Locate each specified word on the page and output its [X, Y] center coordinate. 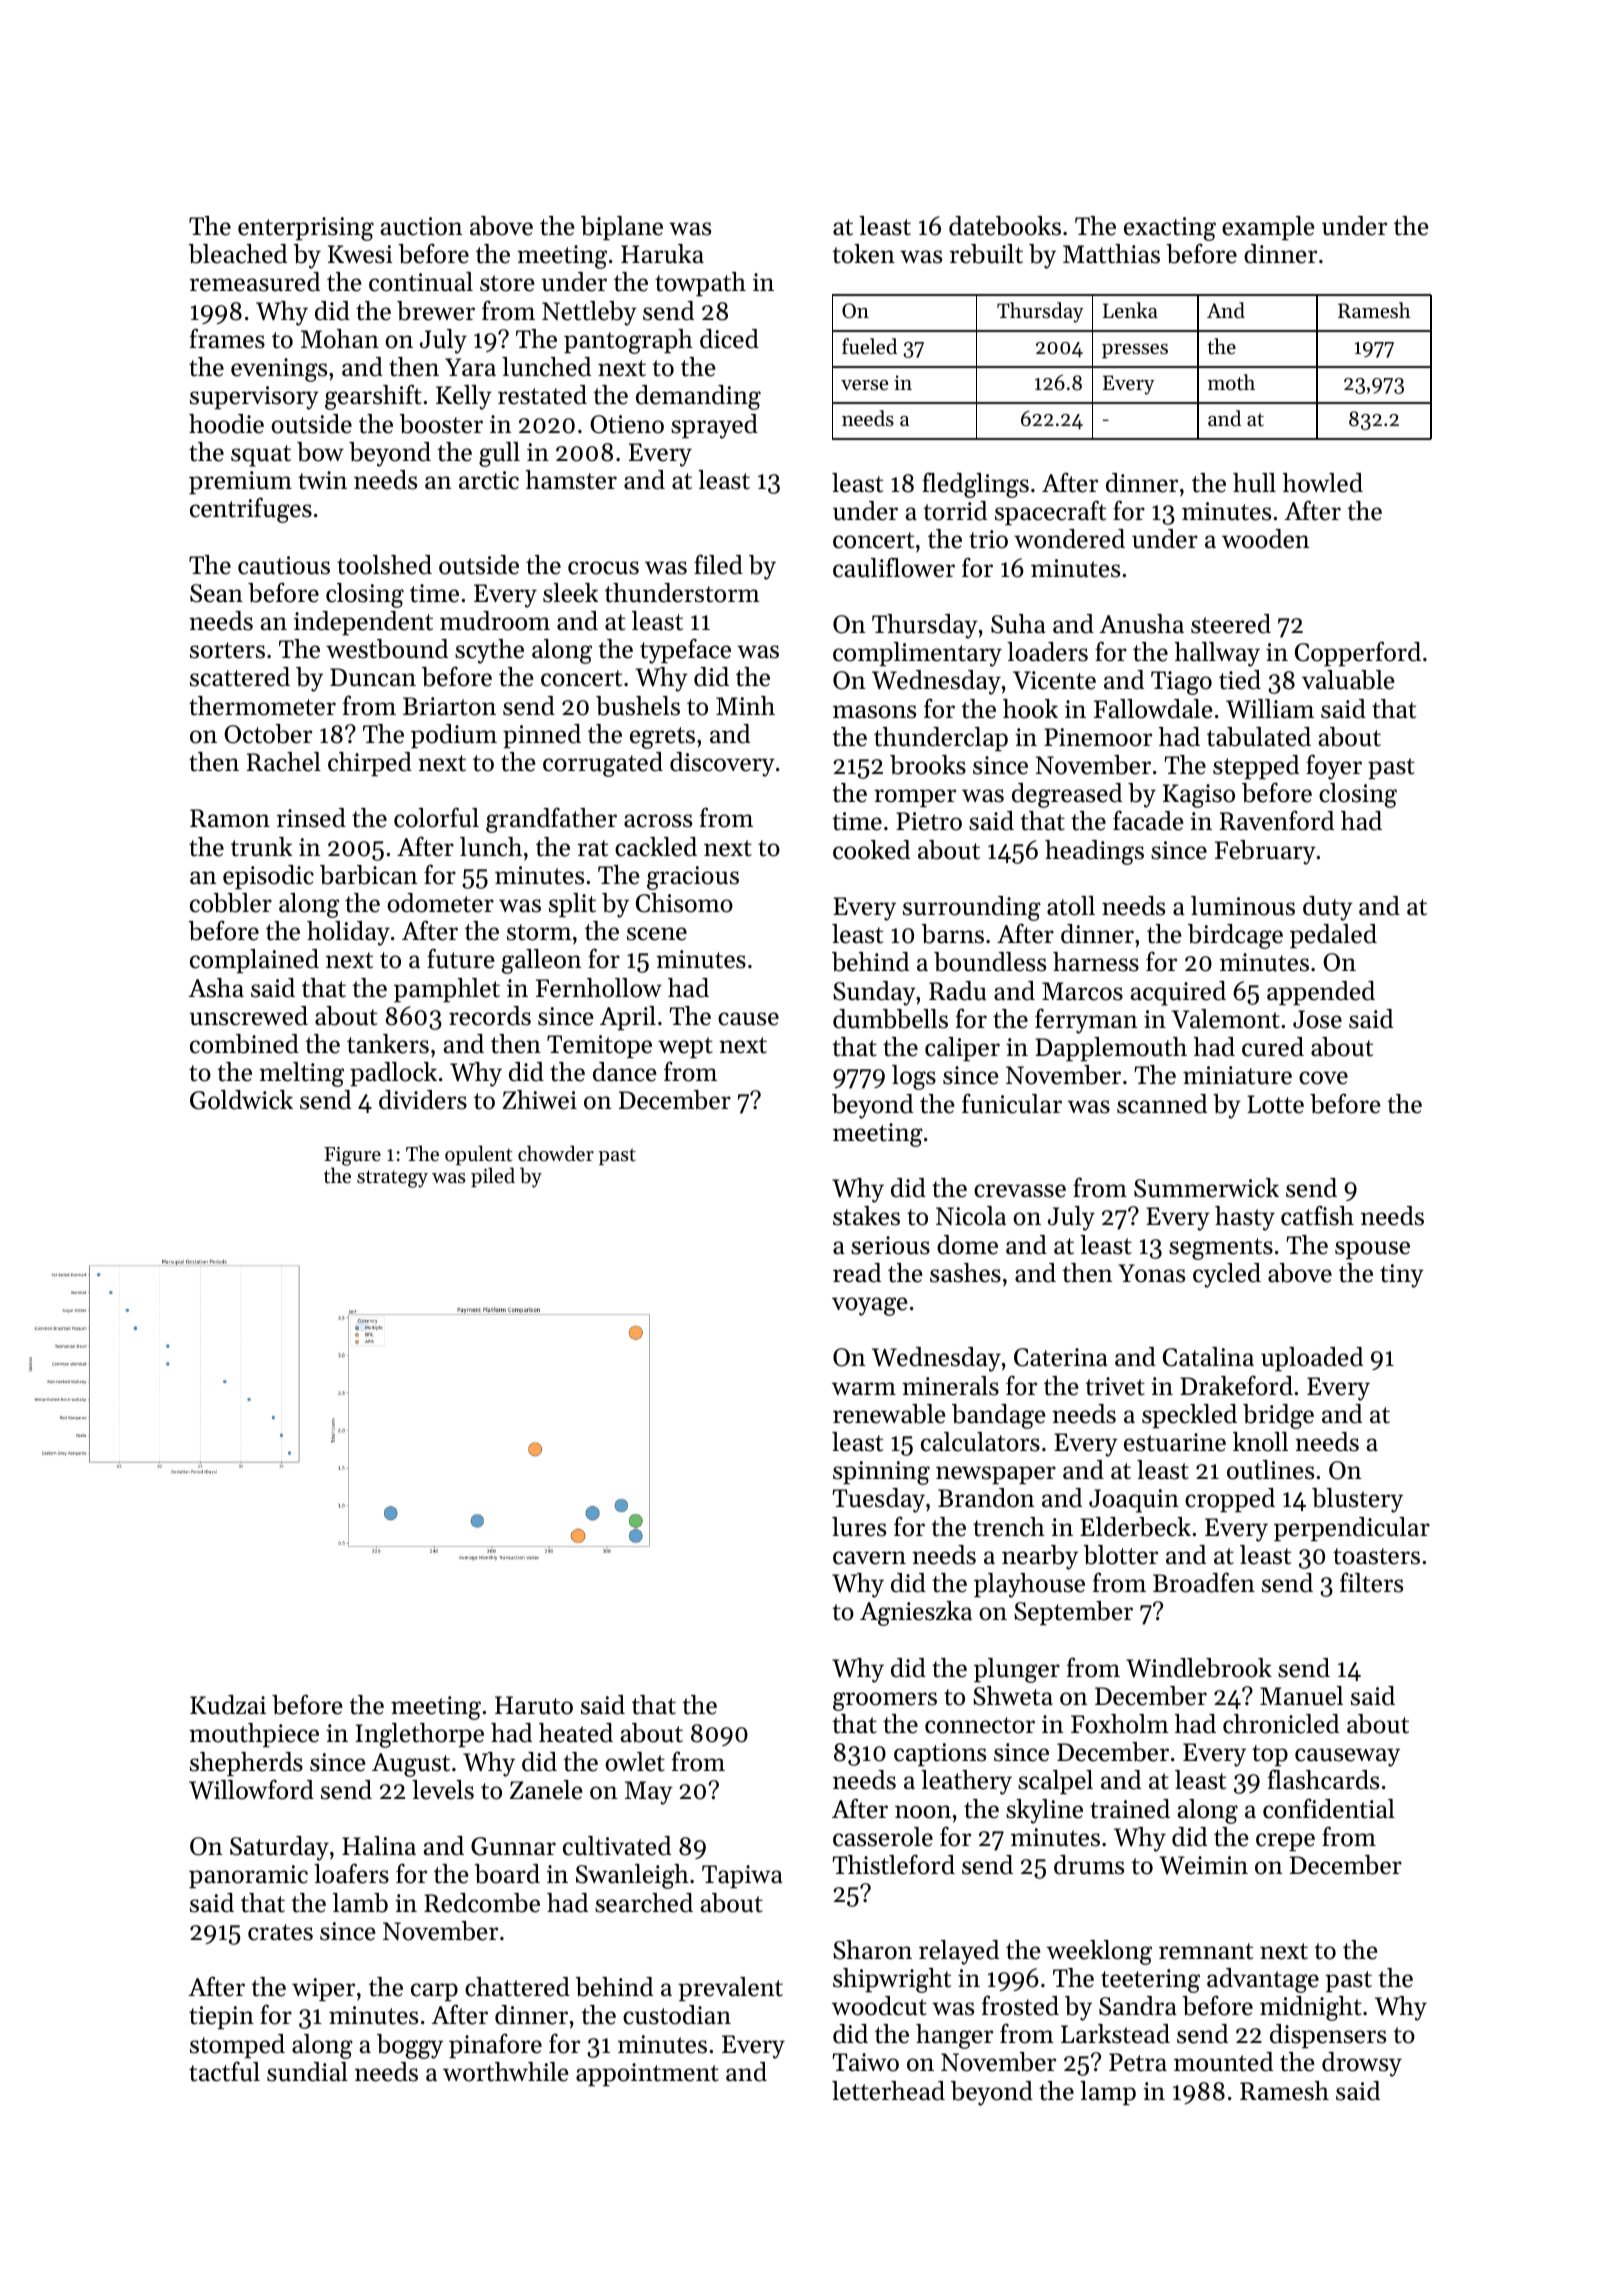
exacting [1170, 229]
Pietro [929, 821]
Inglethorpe [420, 1735]
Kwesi [360, 254]
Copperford [1358, 653]
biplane [622, 228]
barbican [368, 875]
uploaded [1312, 1359]
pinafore [495, 2045]
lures [859, 1527]
